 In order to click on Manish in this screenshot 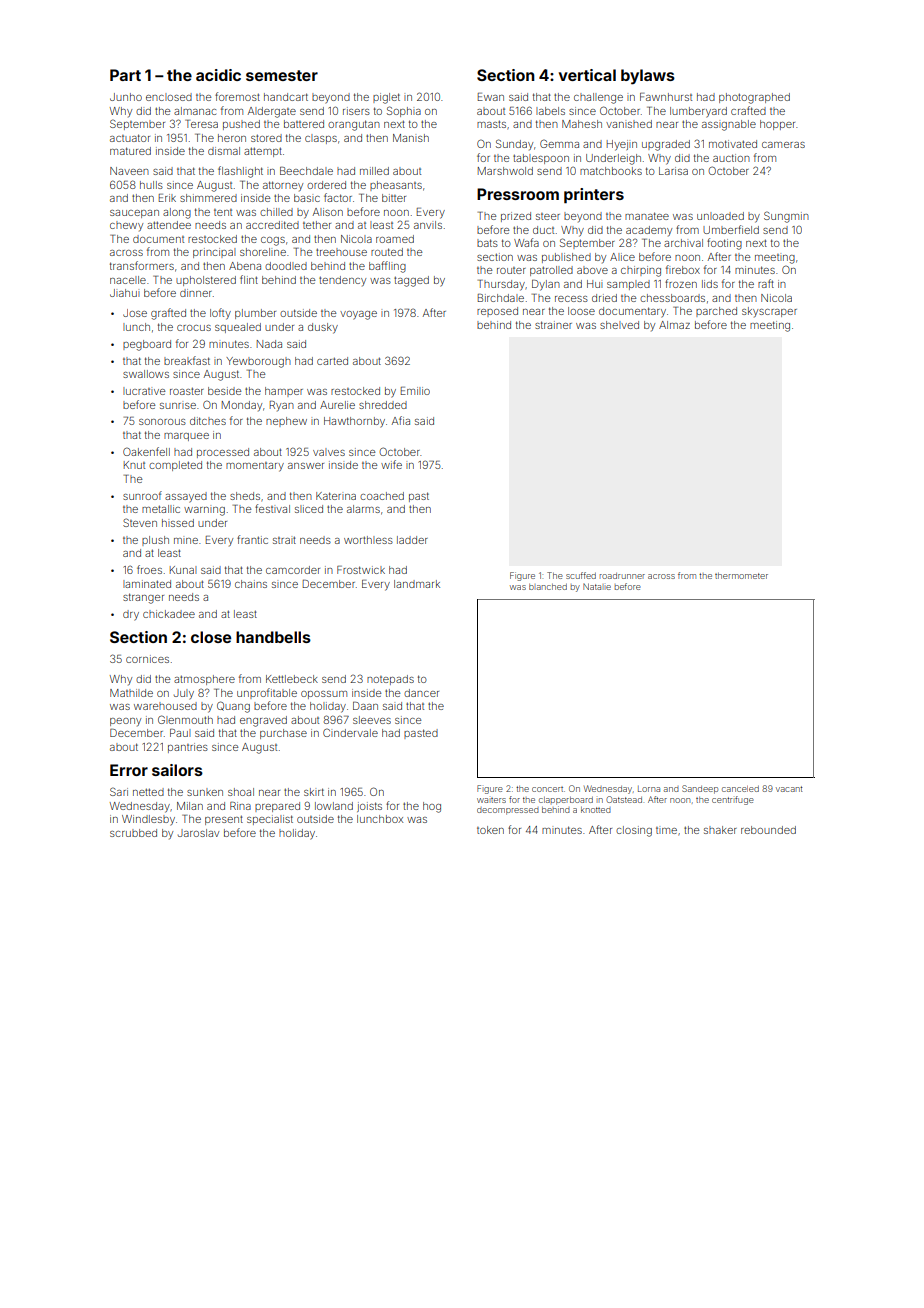, I will do `click(411, 138)`.
